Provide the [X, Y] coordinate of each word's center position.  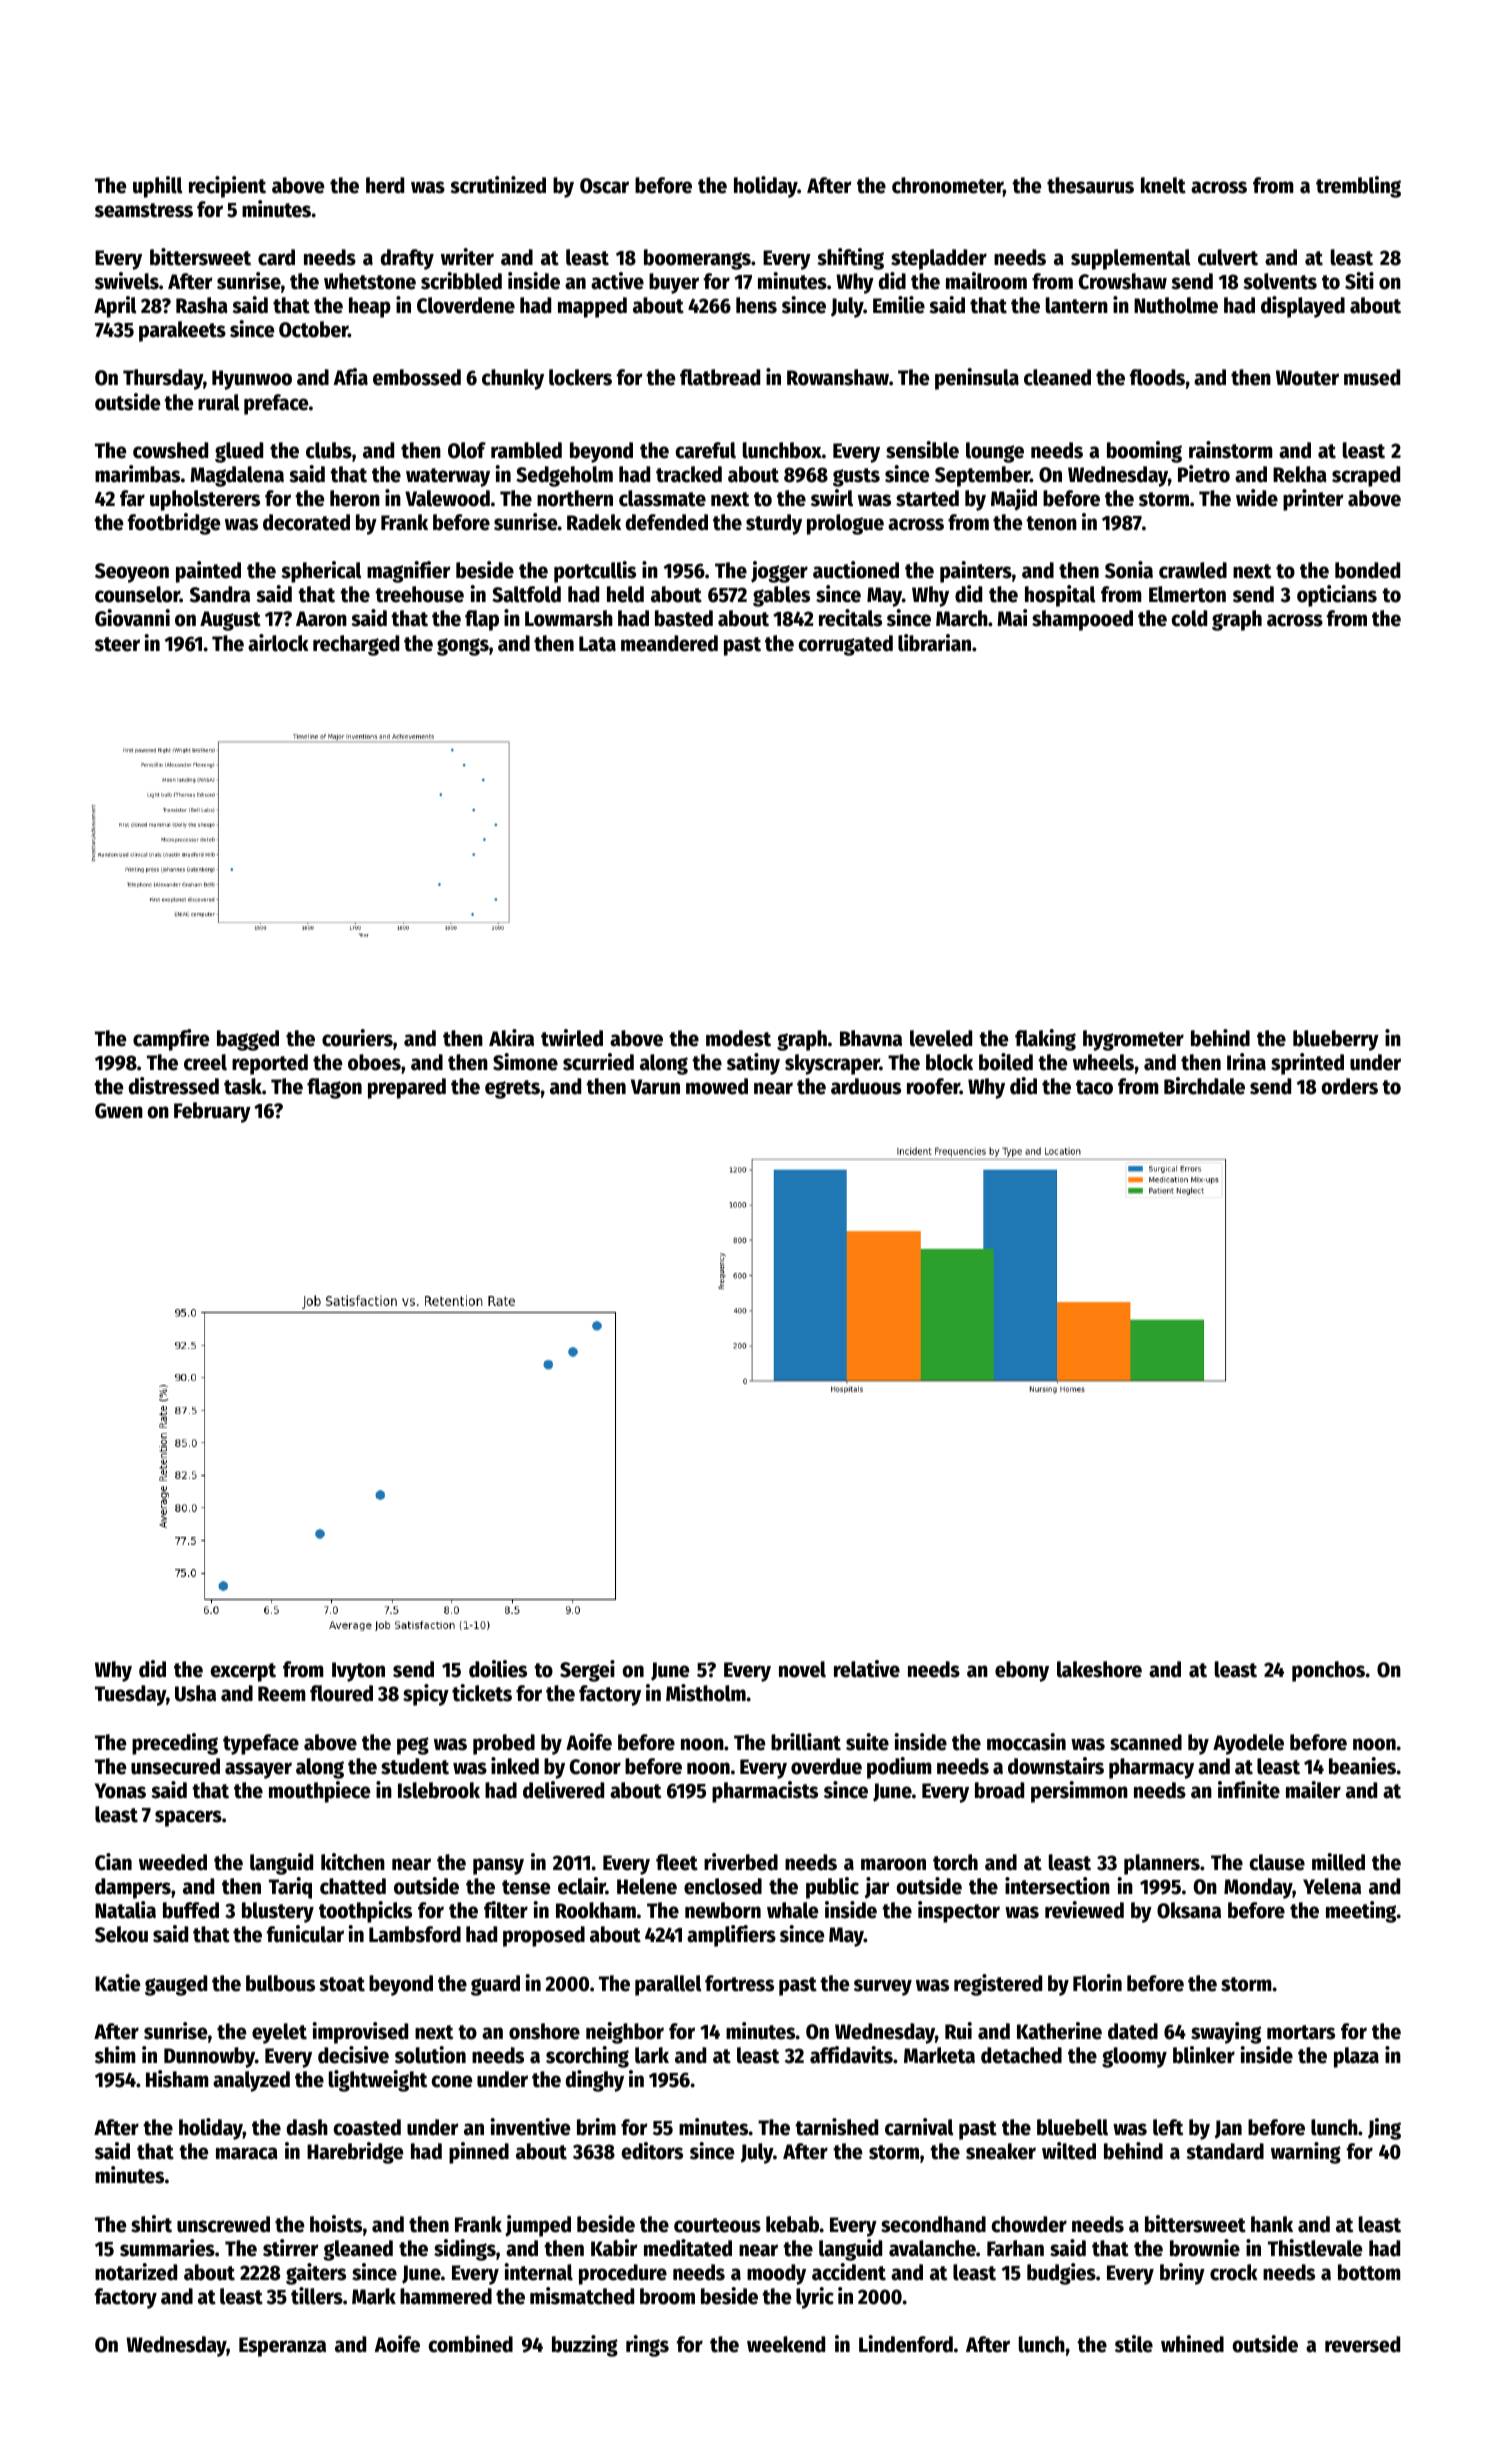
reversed [1362, 2344]
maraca [247, 2153]
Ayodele [1248, 1744]
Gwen [119, 1111]
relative [867, 1669]
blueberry [1336, 1040]
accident [849, 2272]
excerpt [243, 1672]
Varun [655, 1087]
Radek [594, 522]
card [276, 257]
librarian [934, 643]
